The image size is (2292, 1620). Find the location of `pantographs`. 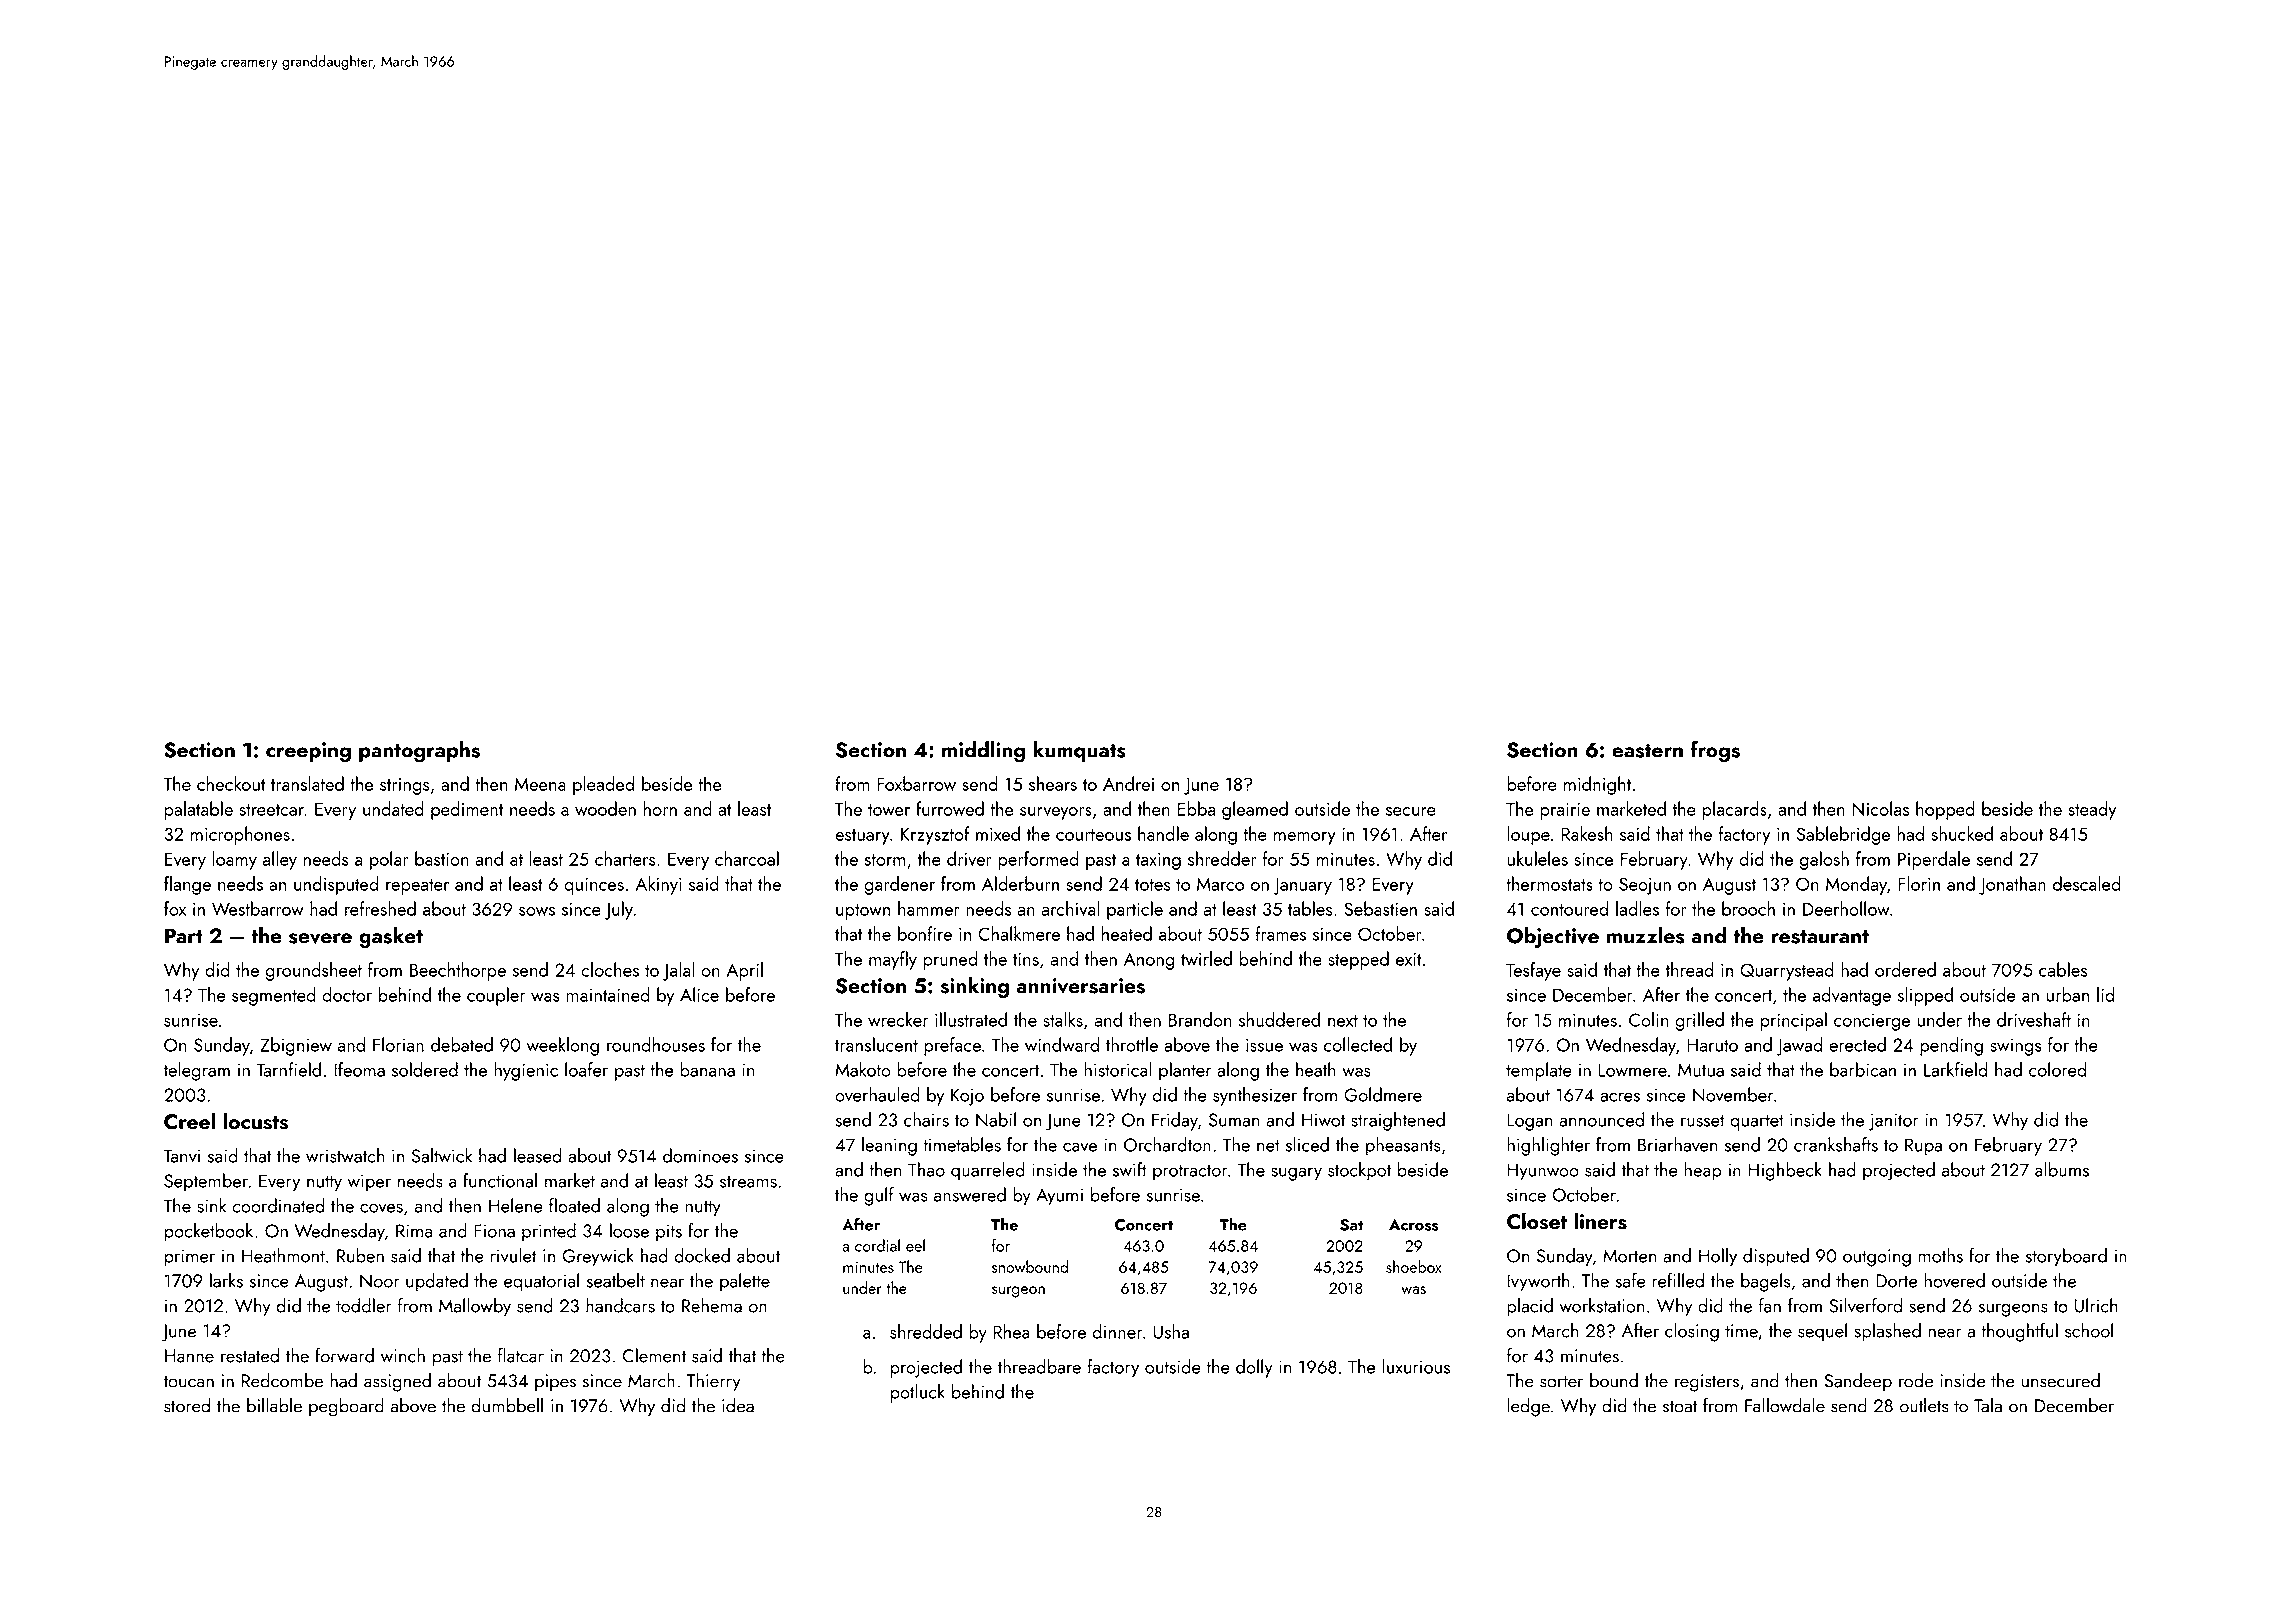

pantographs is located at coordinates (419, 752).
